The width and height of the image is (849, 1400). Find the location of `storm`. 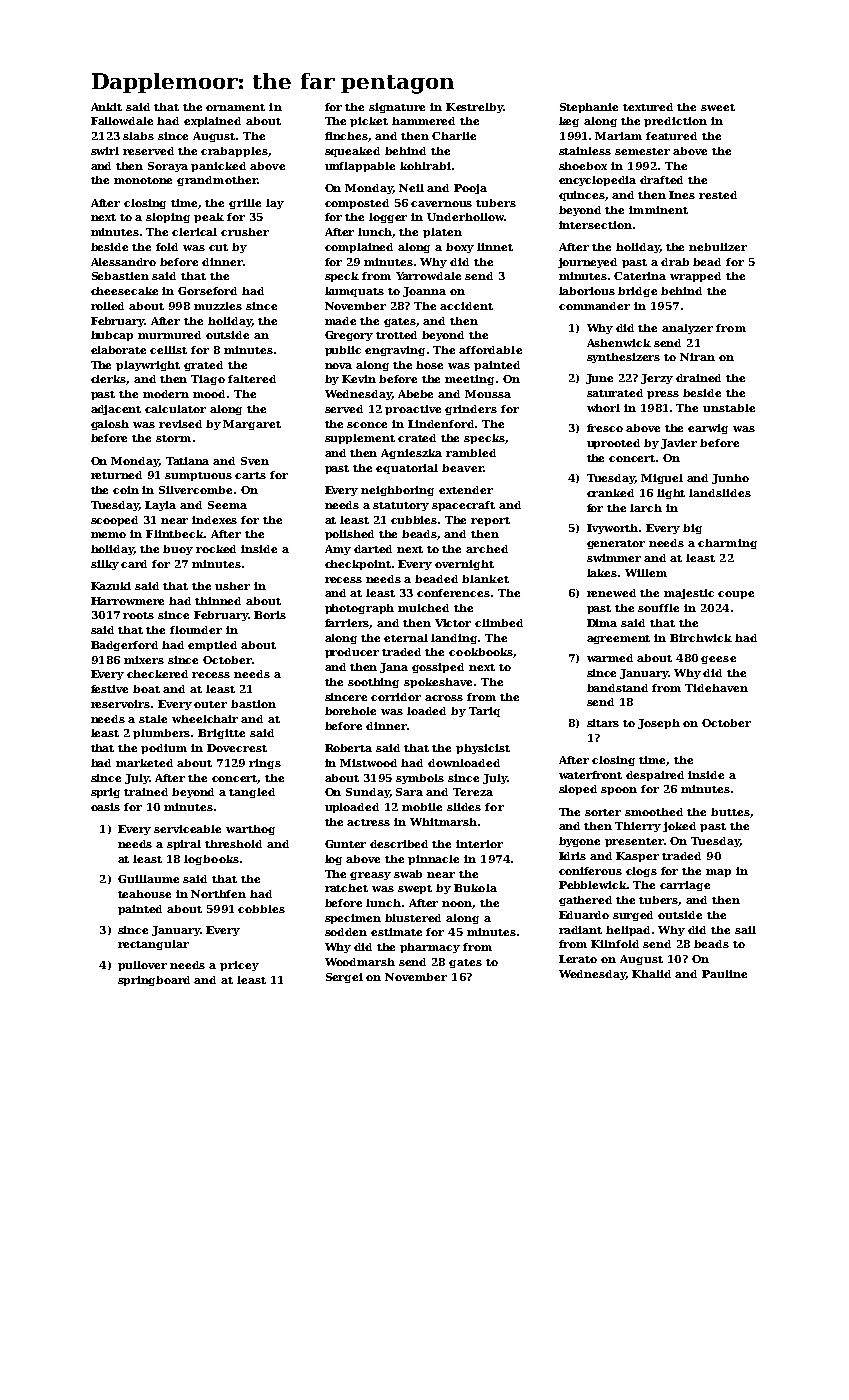

storm is located at coordinates (173, 438).
